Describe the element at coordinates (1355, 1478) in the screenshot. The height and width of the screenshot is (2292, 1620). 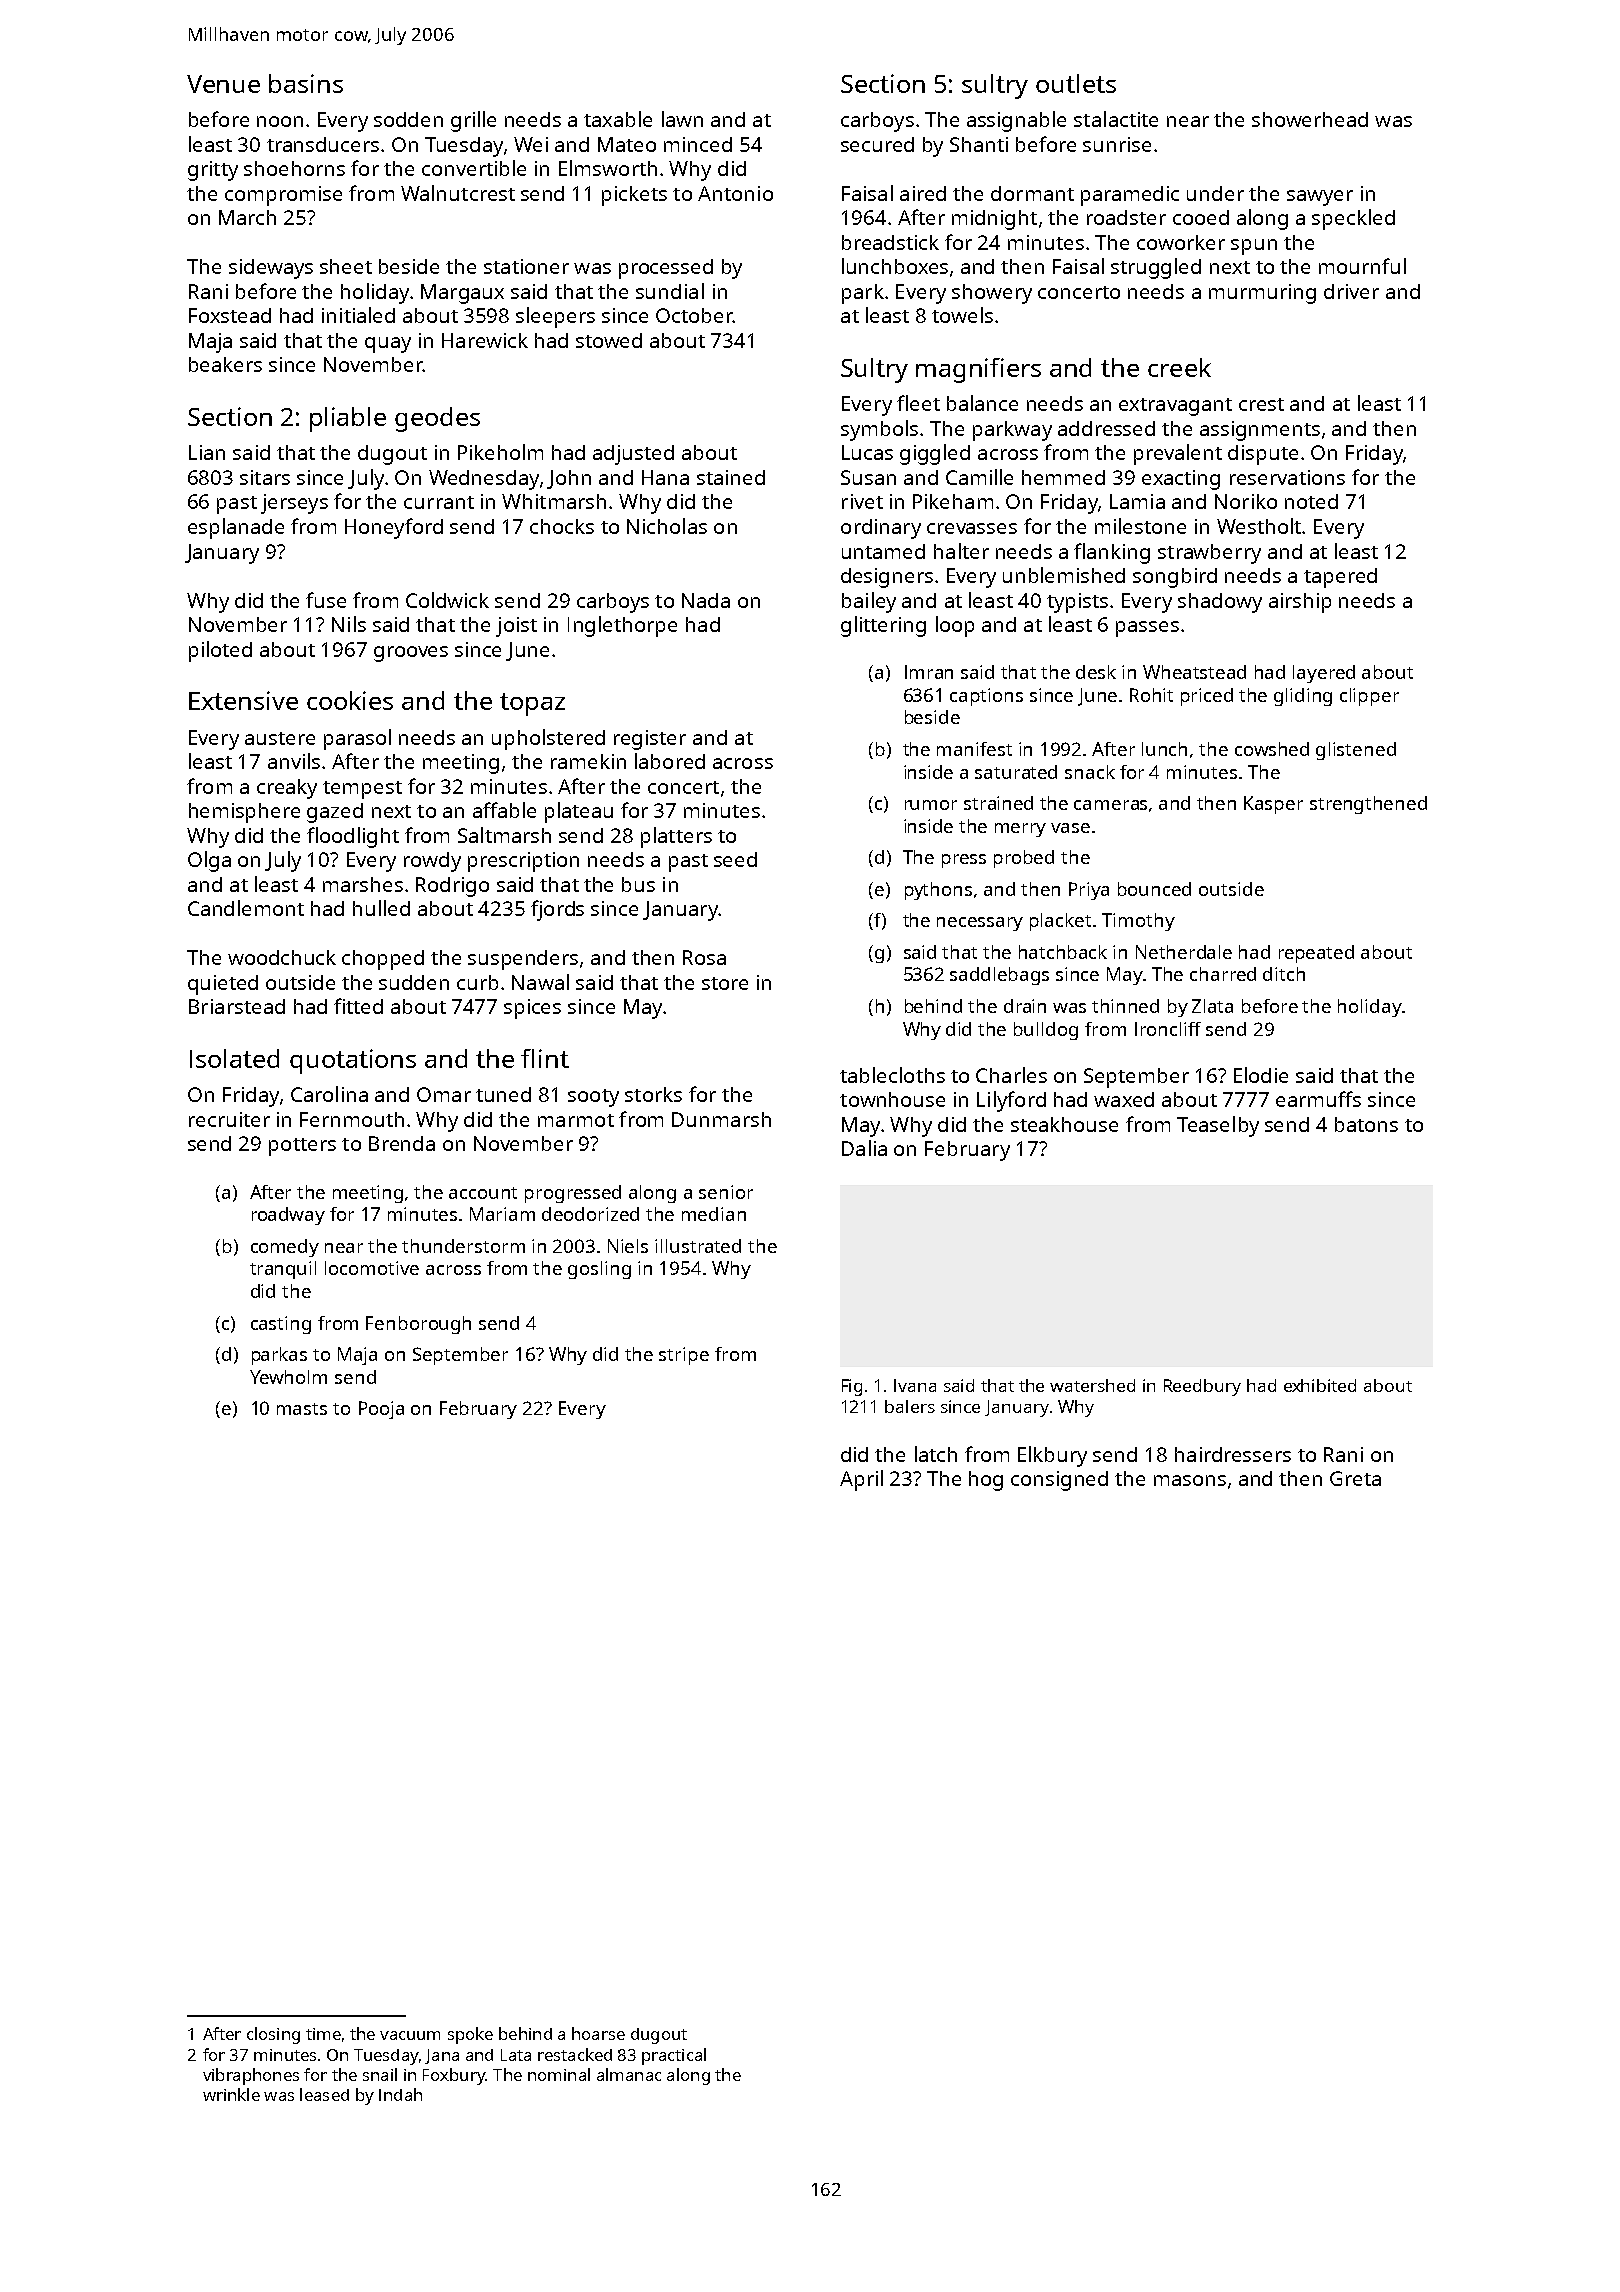
I see `Greta` at that location.
